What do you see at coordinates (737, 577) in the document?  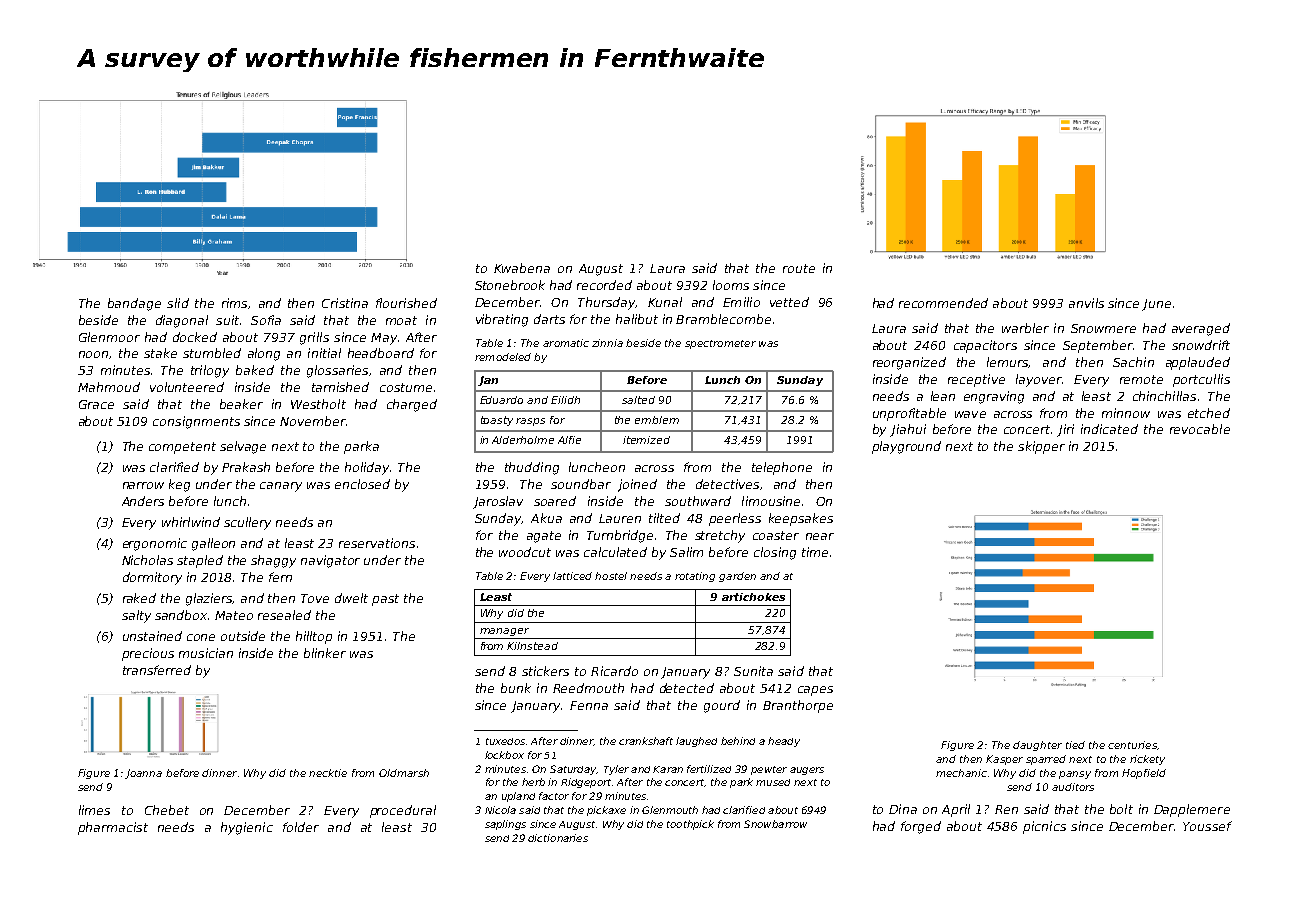 I see `garden` at bounding box center [737, 577].
